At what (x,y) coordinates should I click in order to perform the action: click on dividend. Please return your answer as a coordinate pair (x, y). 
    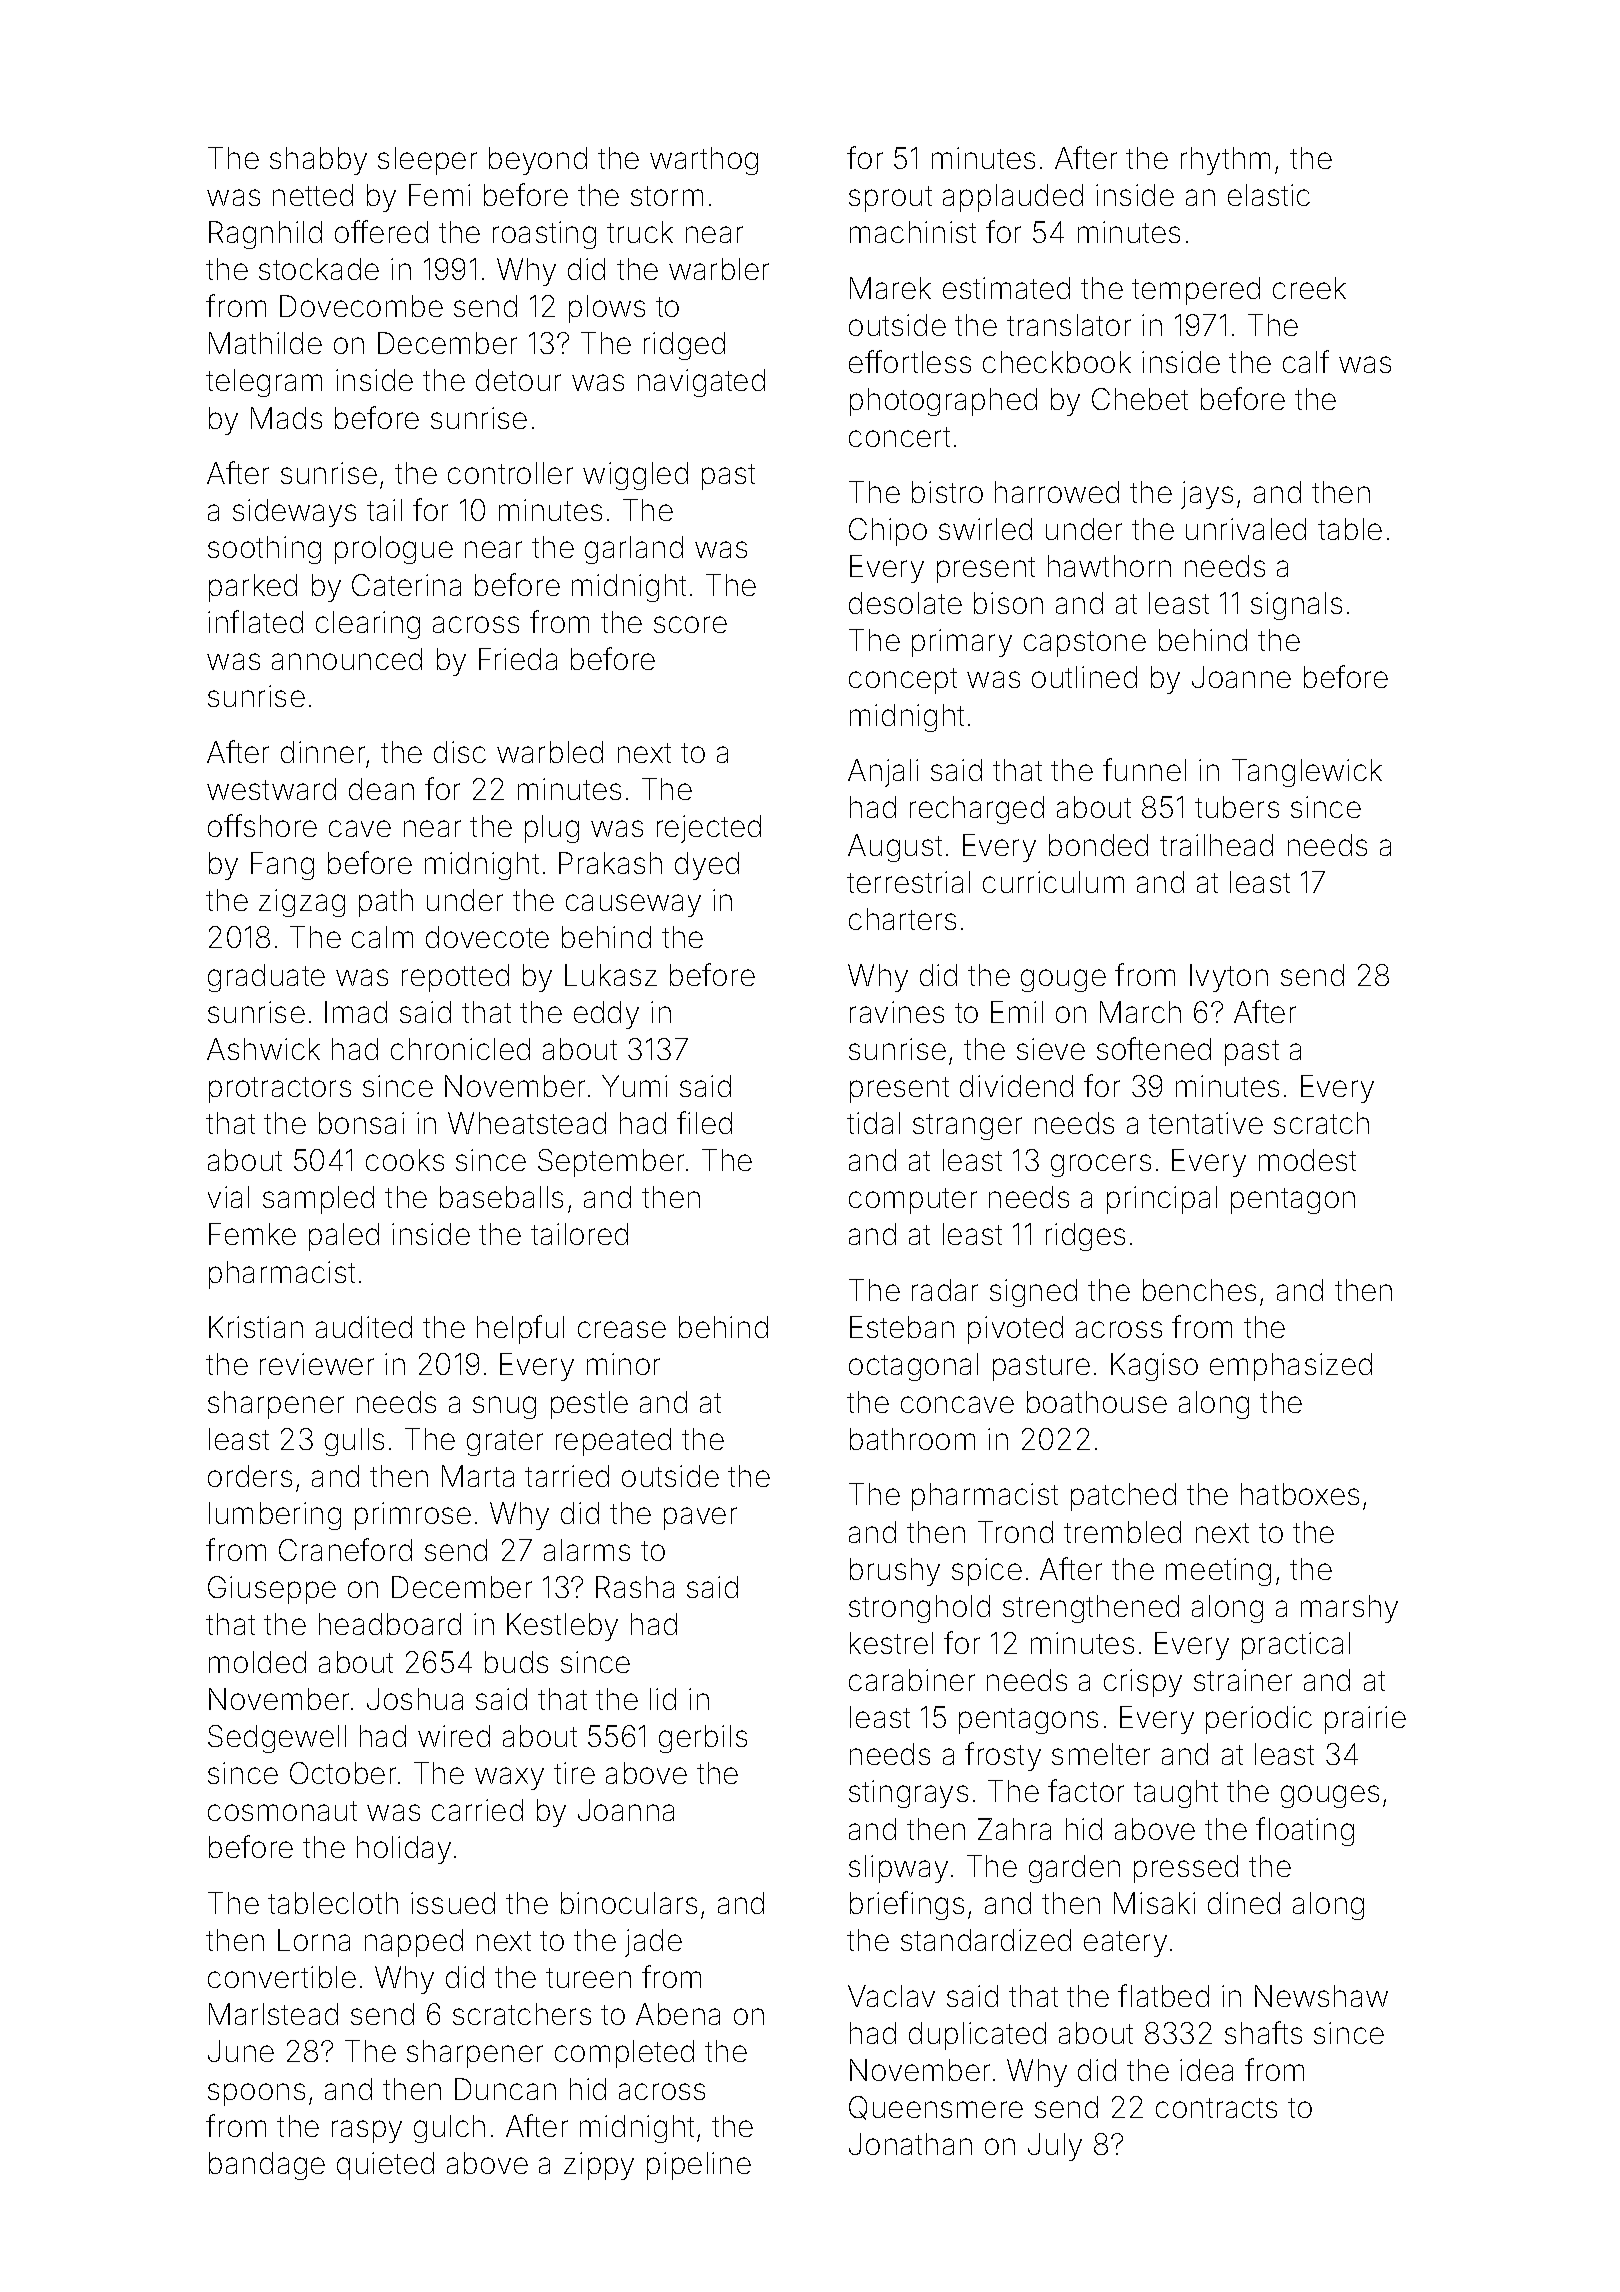
    Looking at the image, I should click on (1016, 1086).
